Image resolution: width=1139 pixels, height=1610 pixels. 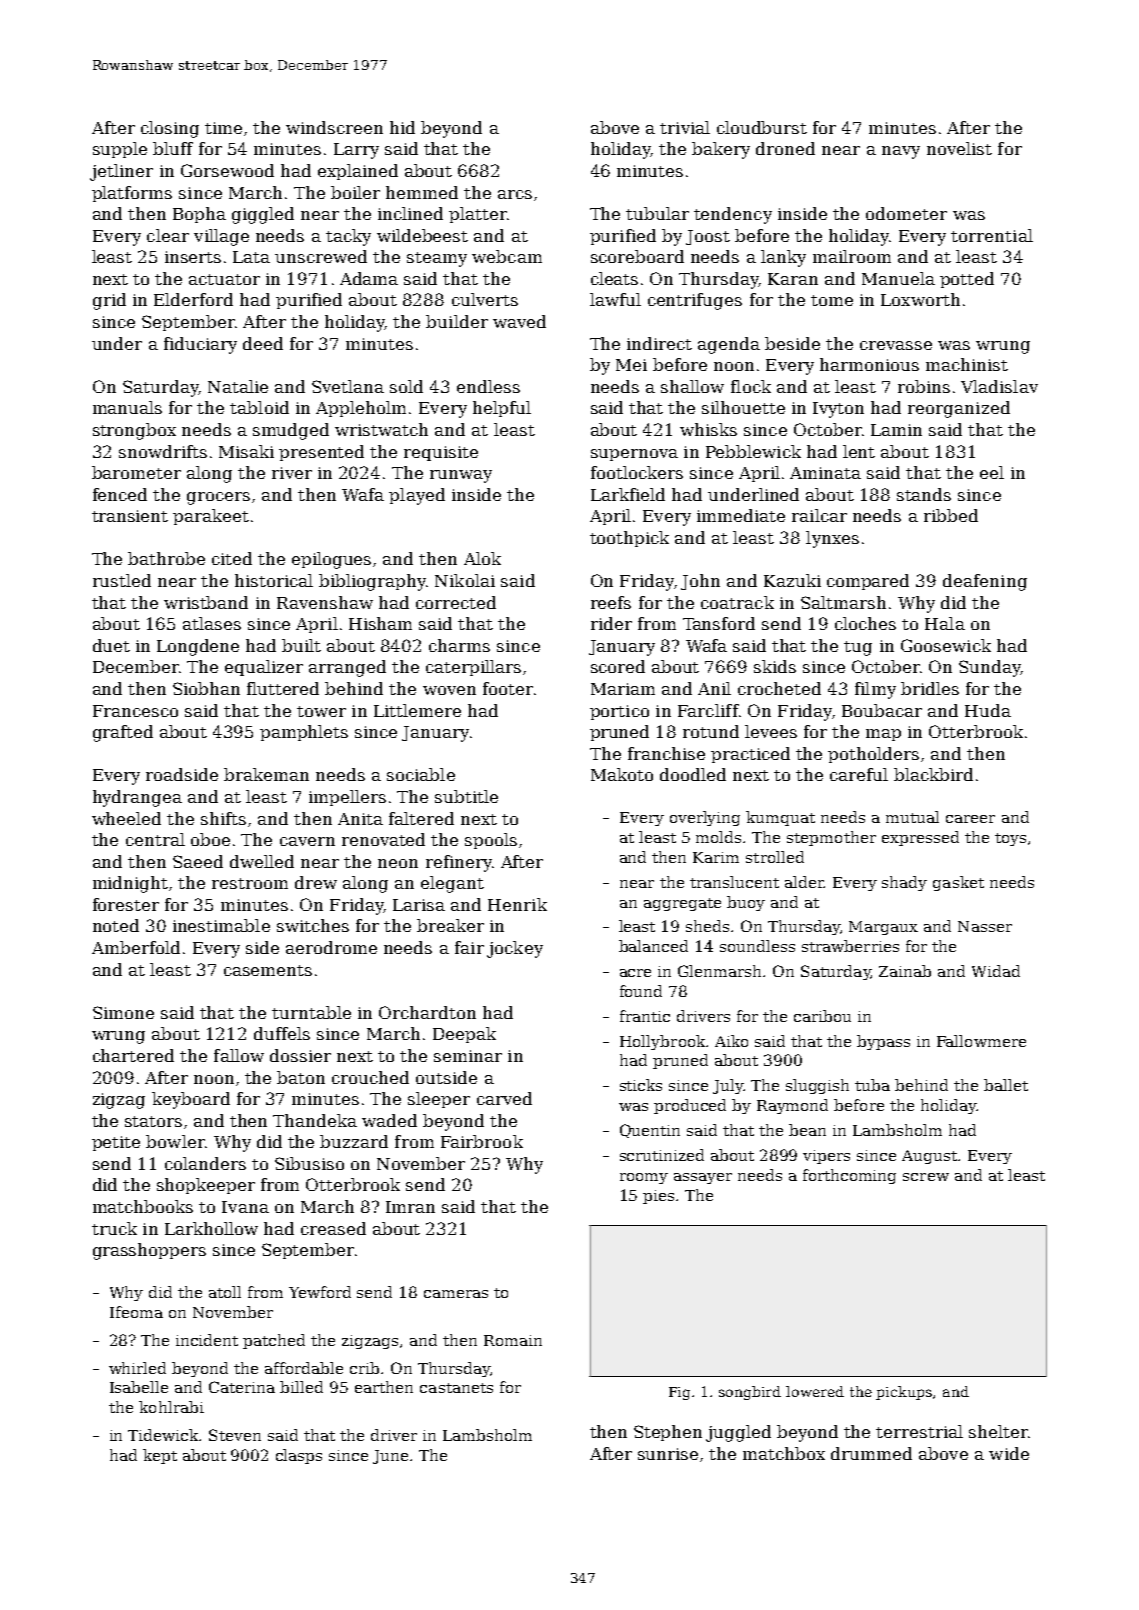 What do you see at coordinates (719, 623) in the image?
I see `Tansford` at bounding box center [719, 623].
